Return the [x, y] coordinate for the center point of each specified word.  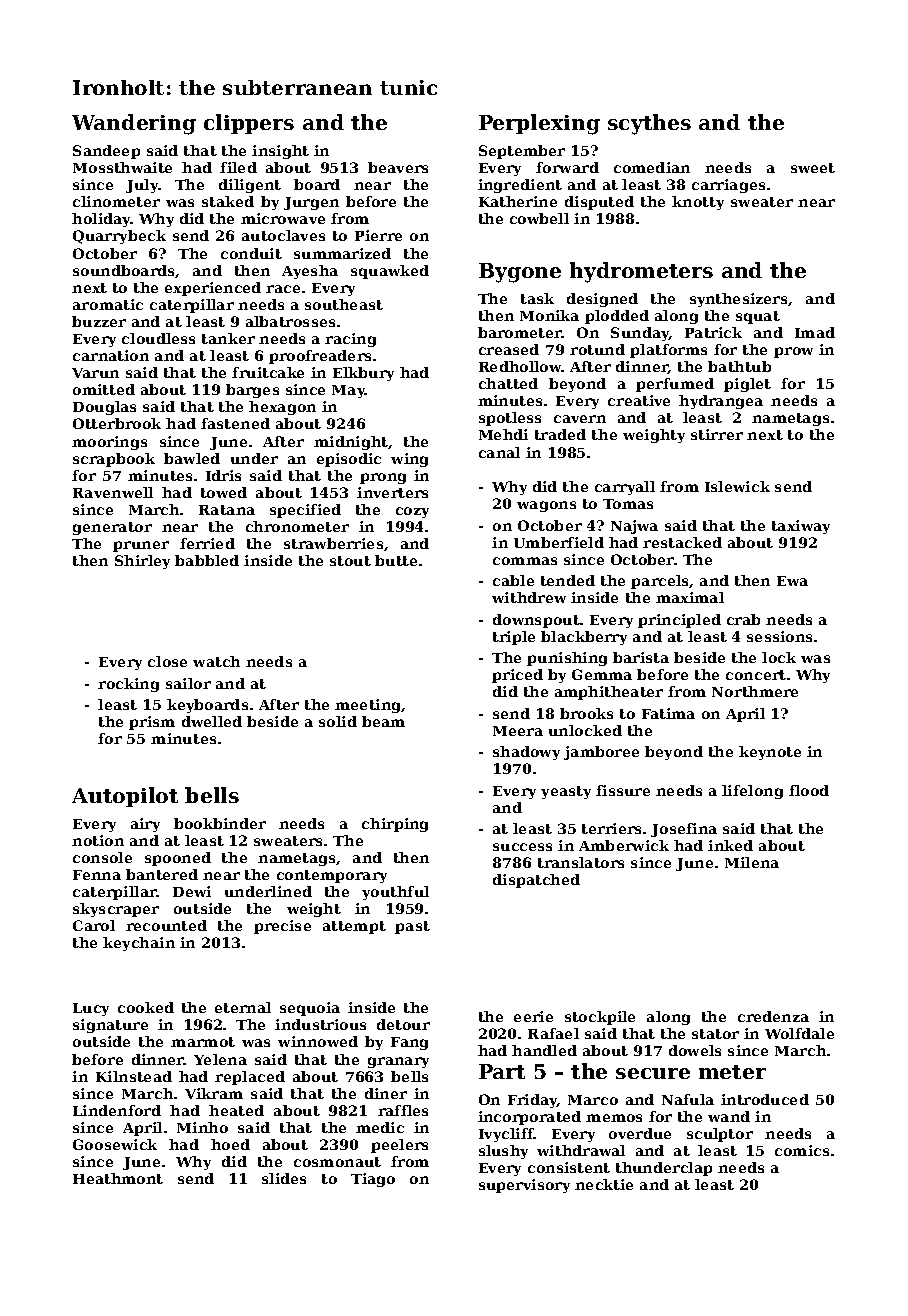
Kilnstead [134, 1076]
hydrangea [721, 402]
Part [502, 1071]
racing [350, 340]
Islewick [737, 486]
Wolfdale [799, 1033]
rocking [128, 685]
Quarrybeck [119, 237]
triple [514, 638]
